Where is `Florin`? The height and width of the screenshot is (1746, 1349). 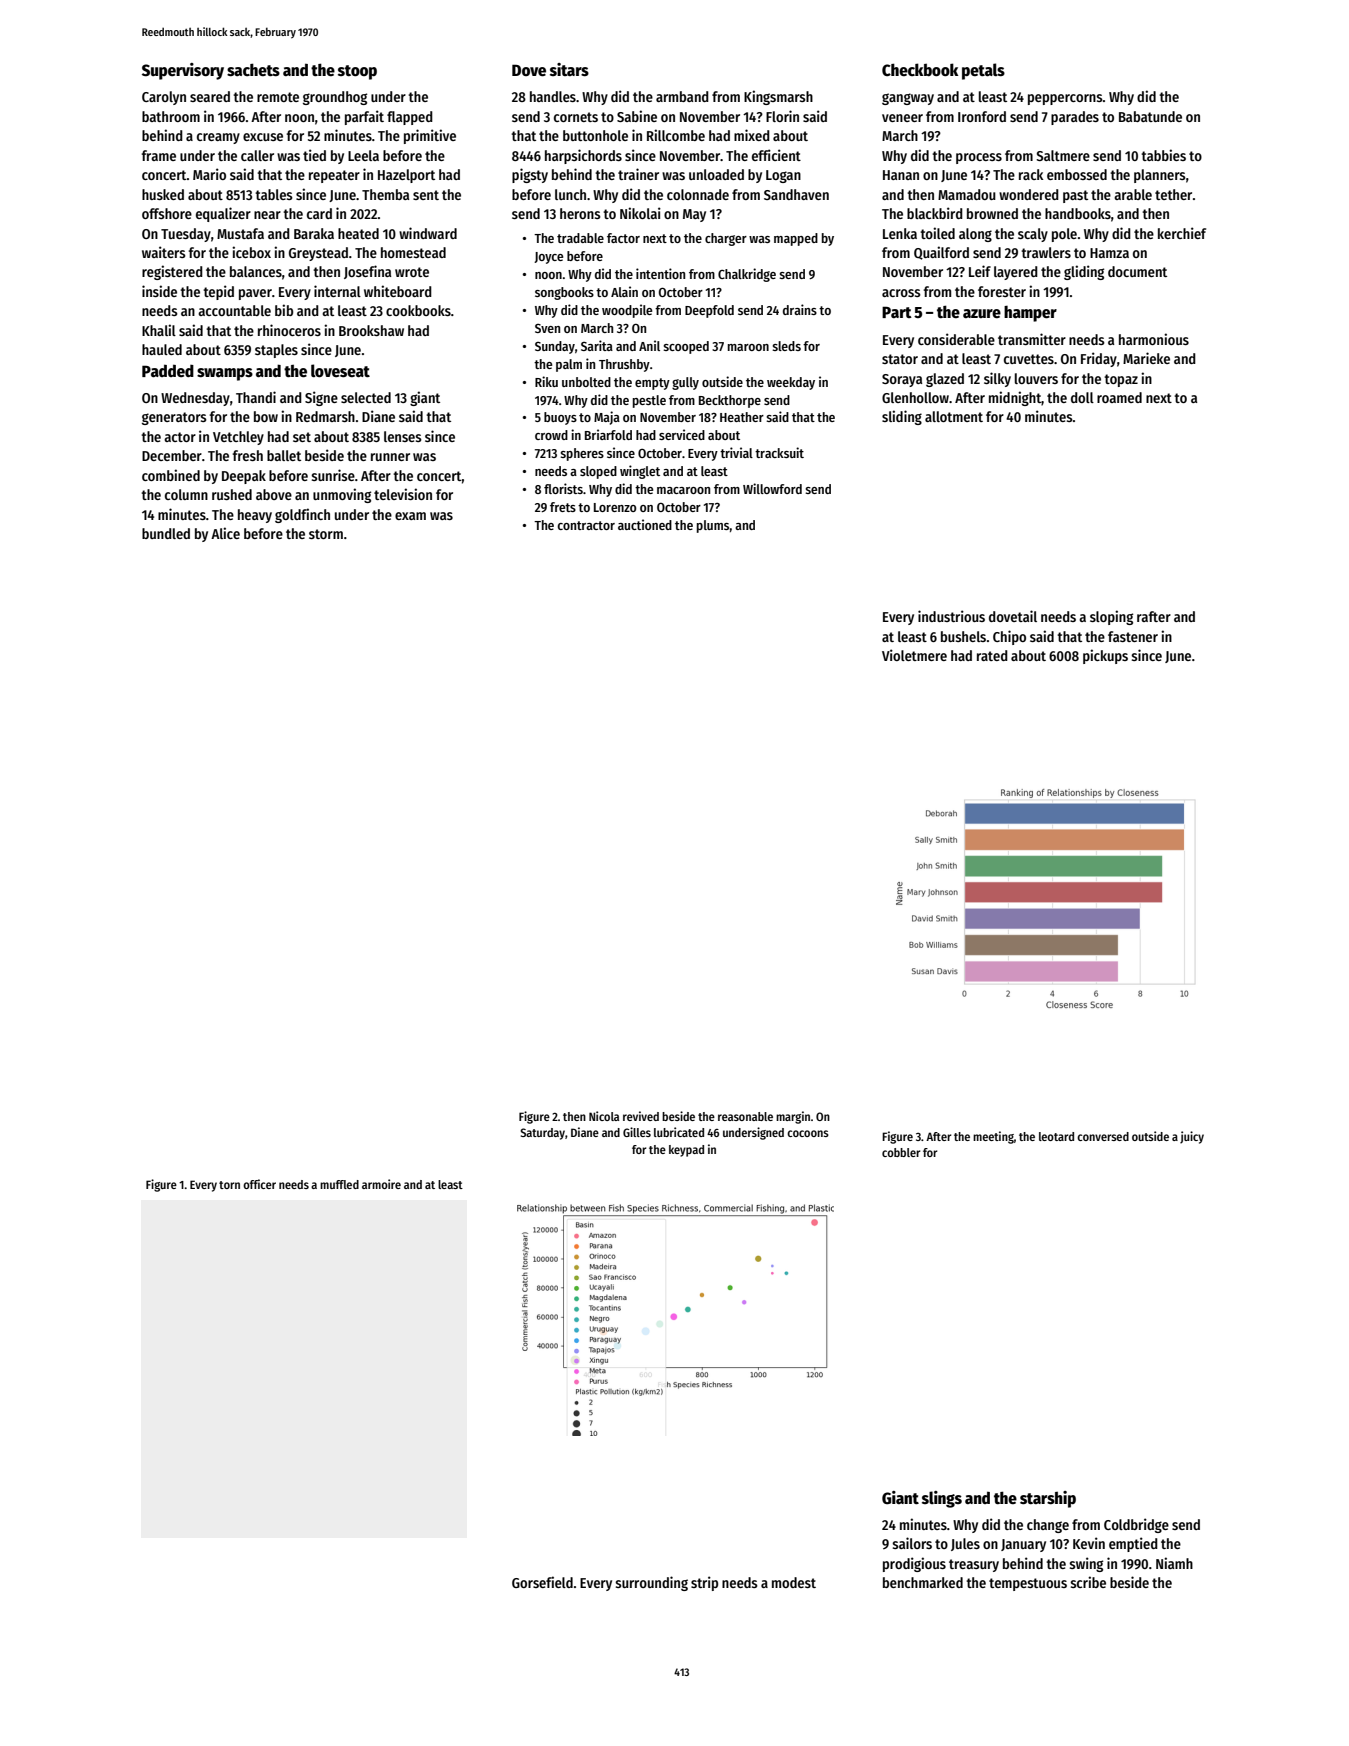 Florin is located at coordinates (782, 116).
